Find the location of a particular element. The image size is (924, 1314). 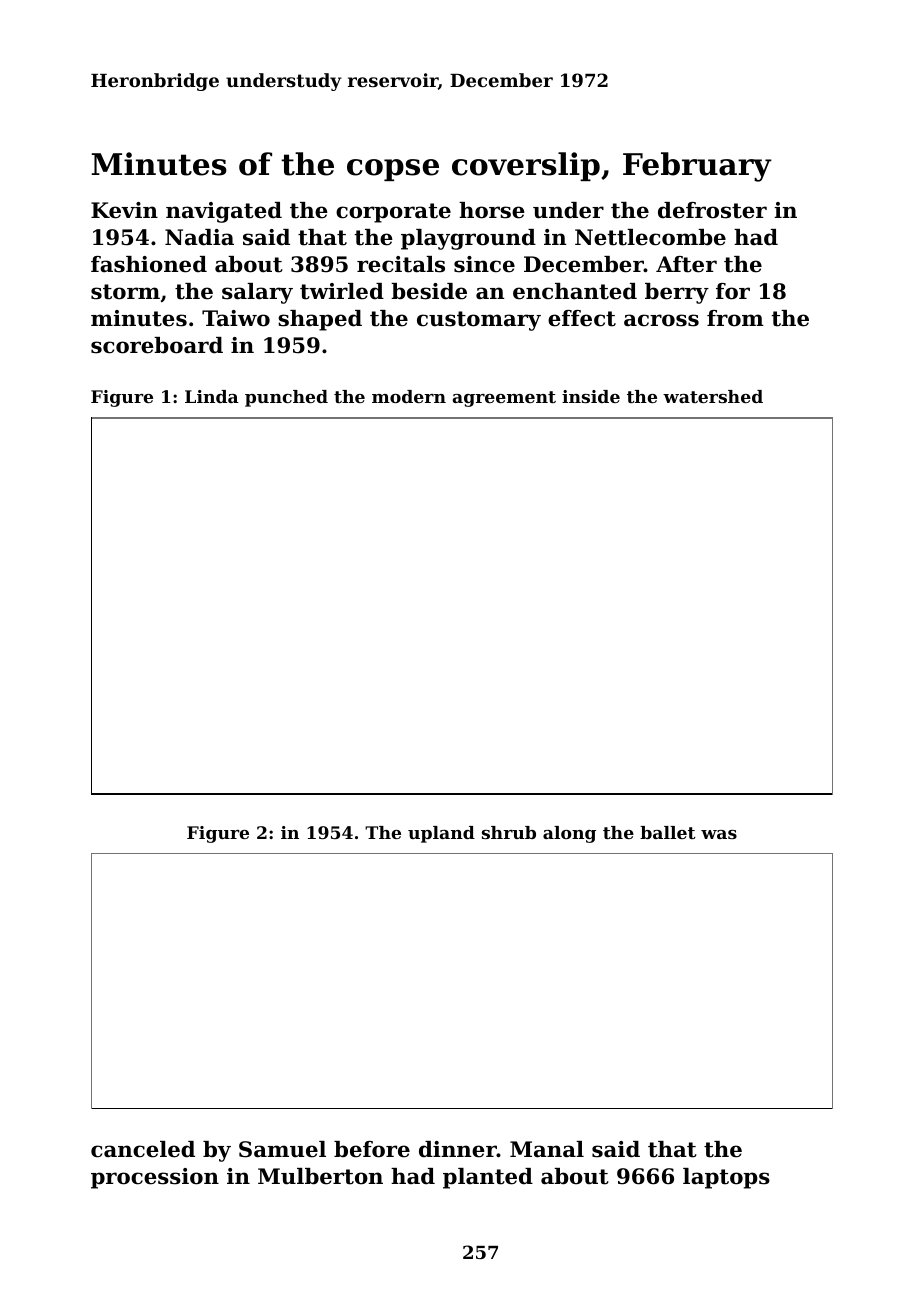

modern is located at coordinates (409, 396).
